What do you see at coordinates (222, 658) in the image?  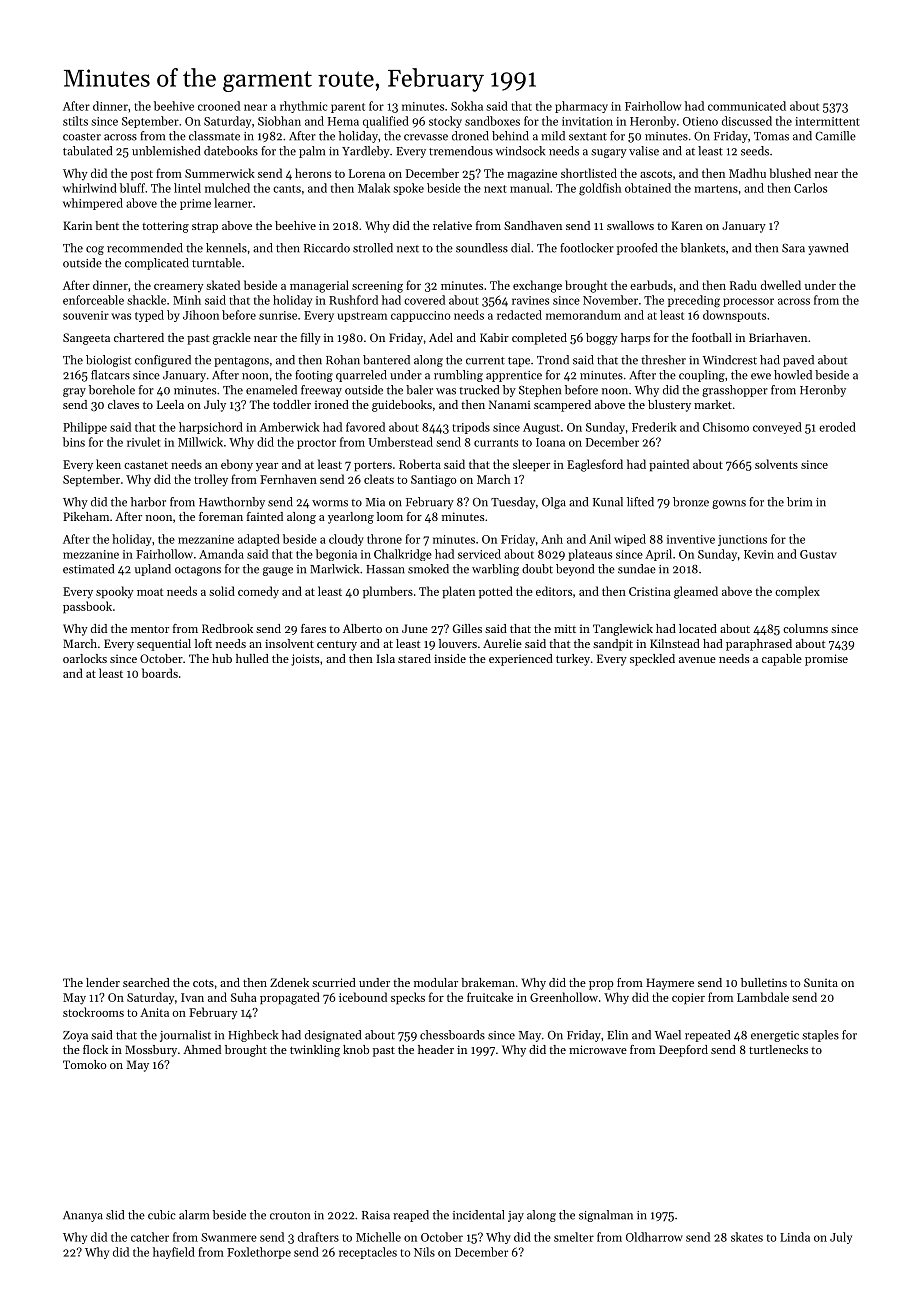 I see `hub` at bounding box center [222, 658].
